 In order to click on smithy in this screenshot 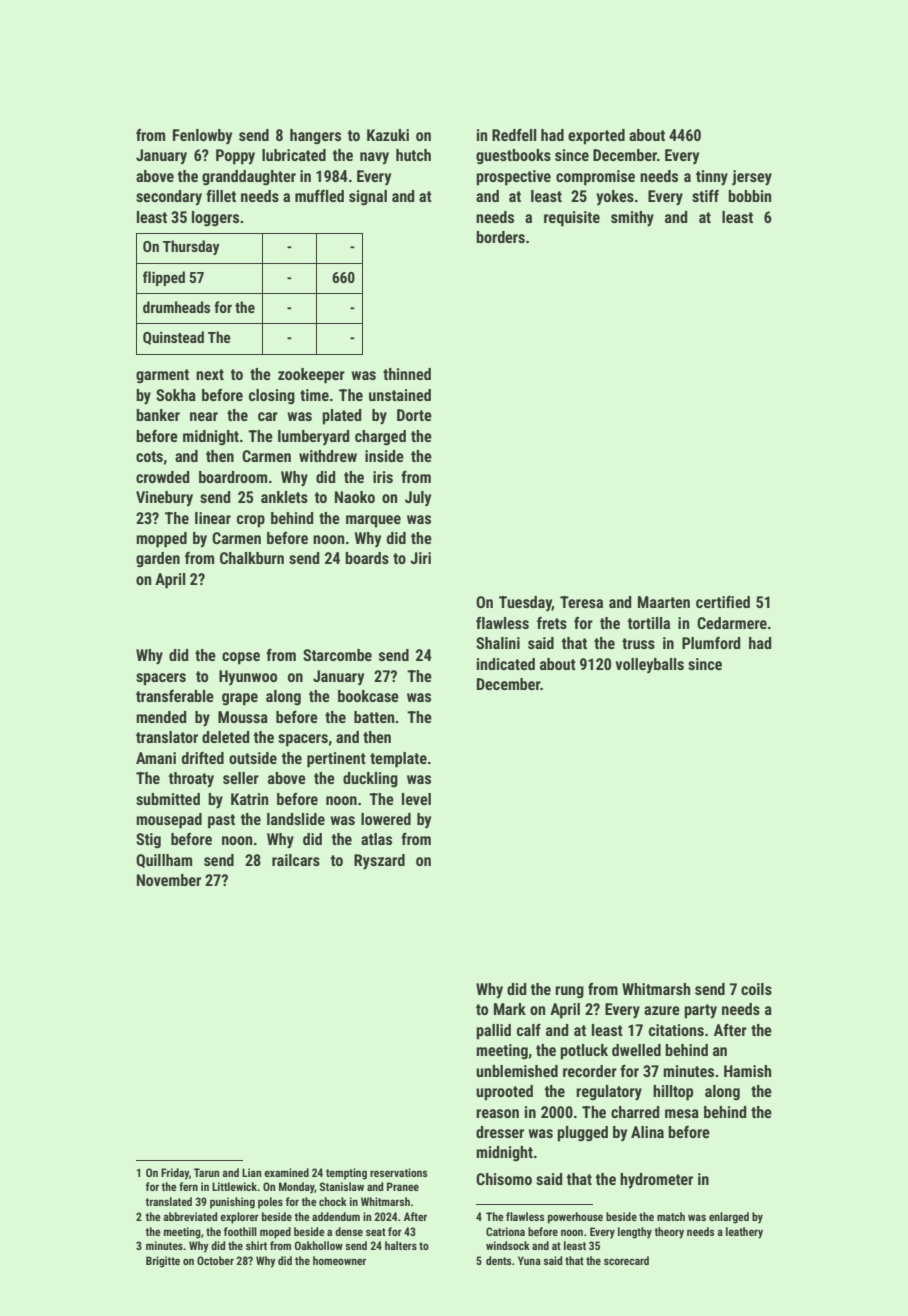, I will do `click(632, 219)`.
